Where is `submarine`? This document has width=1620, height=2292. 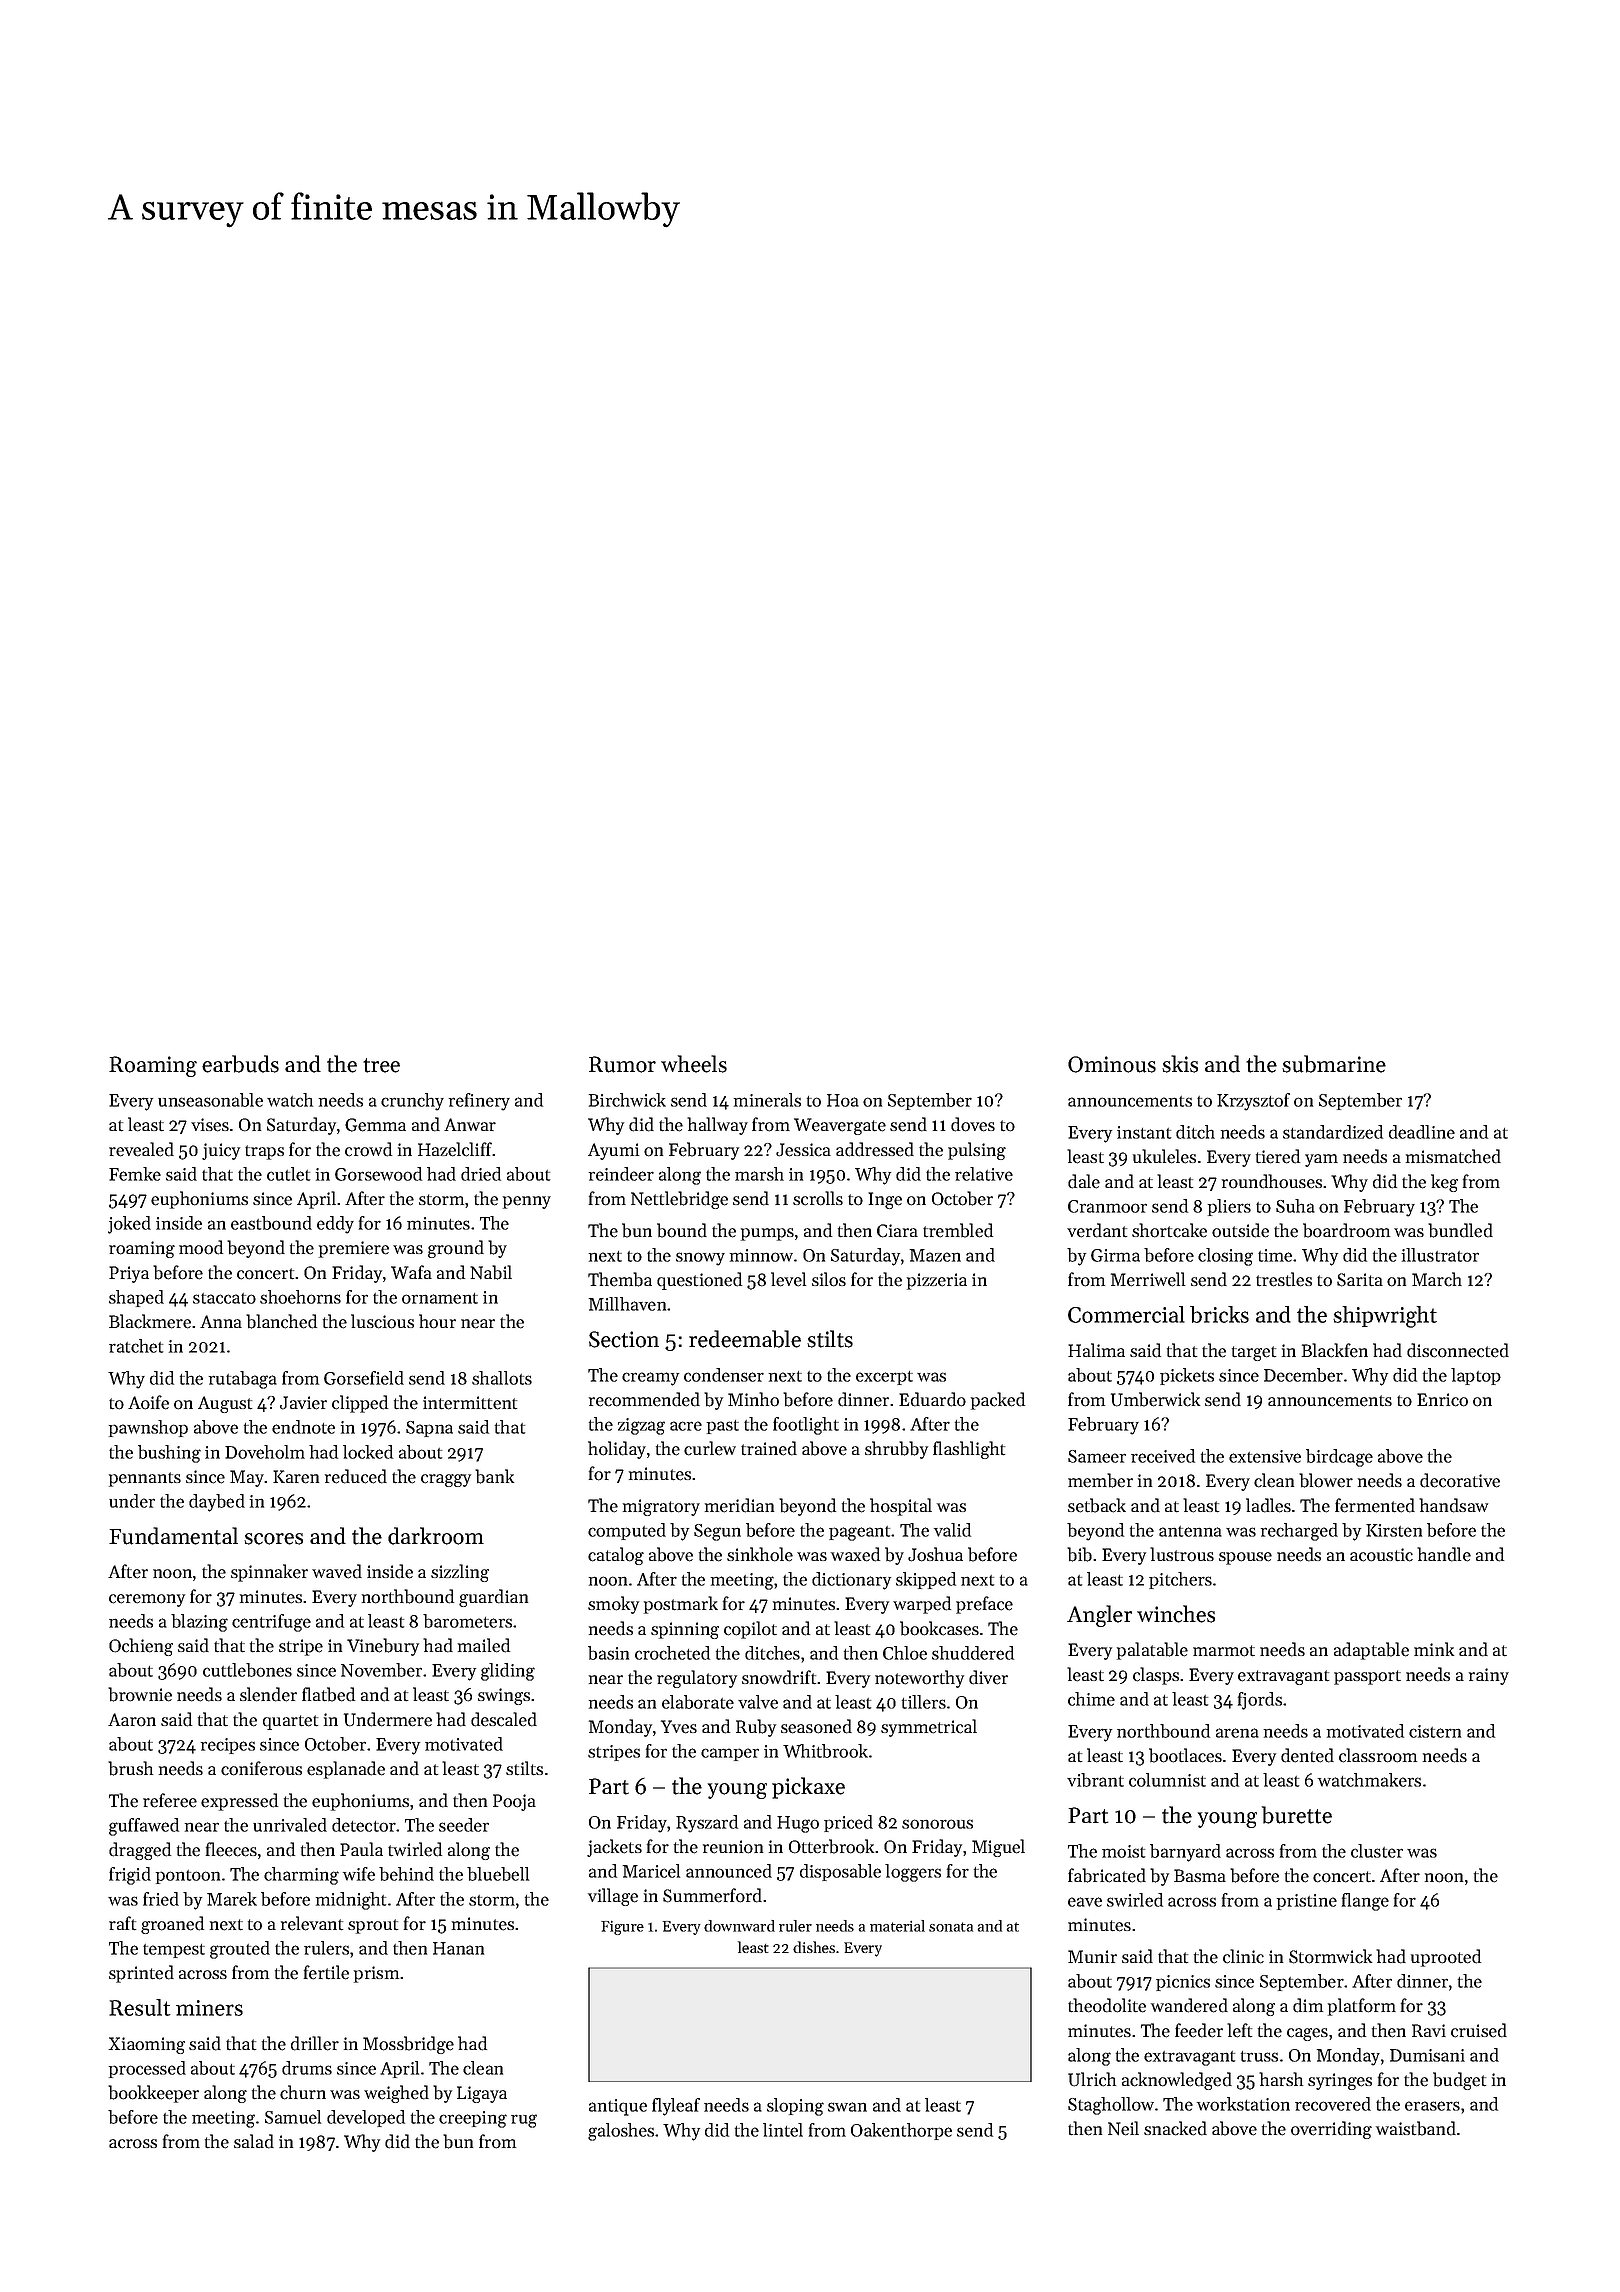 submarine is located at coordinates (1334, 1064).
